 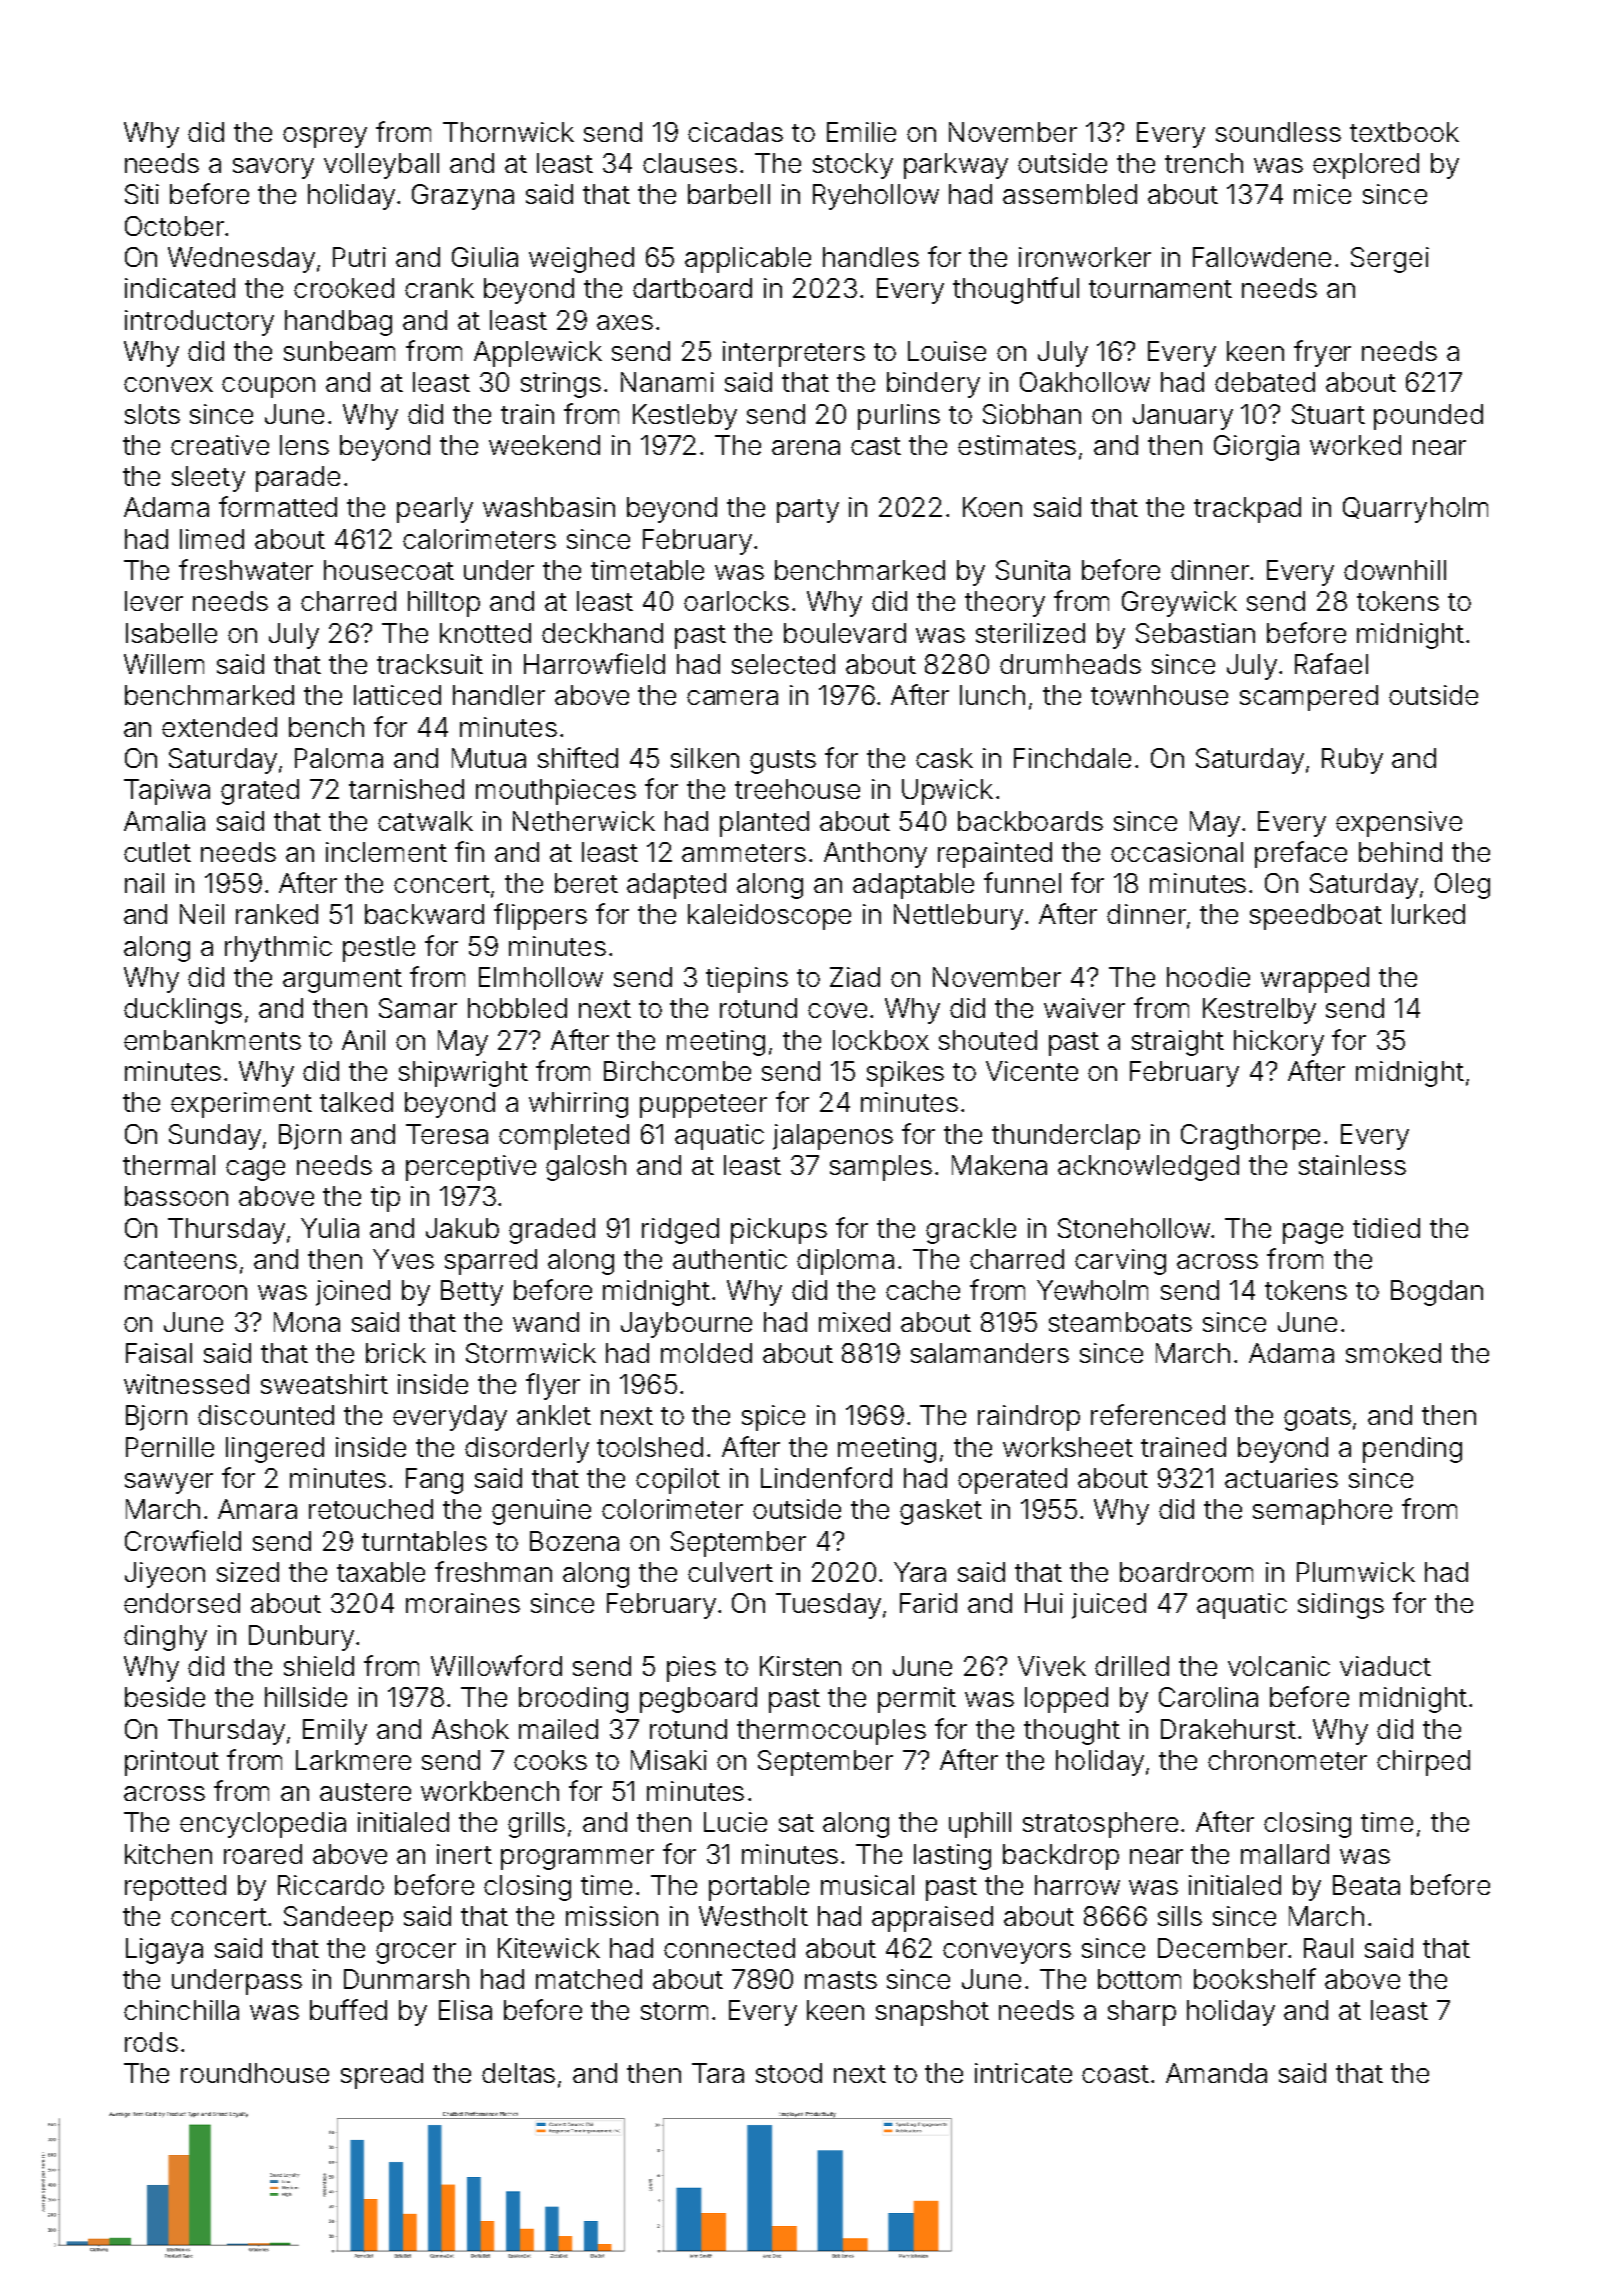 What do you see at coordinates (680, 1231) in the image?
I see `ridged` at bounding box center [680, 1231].
